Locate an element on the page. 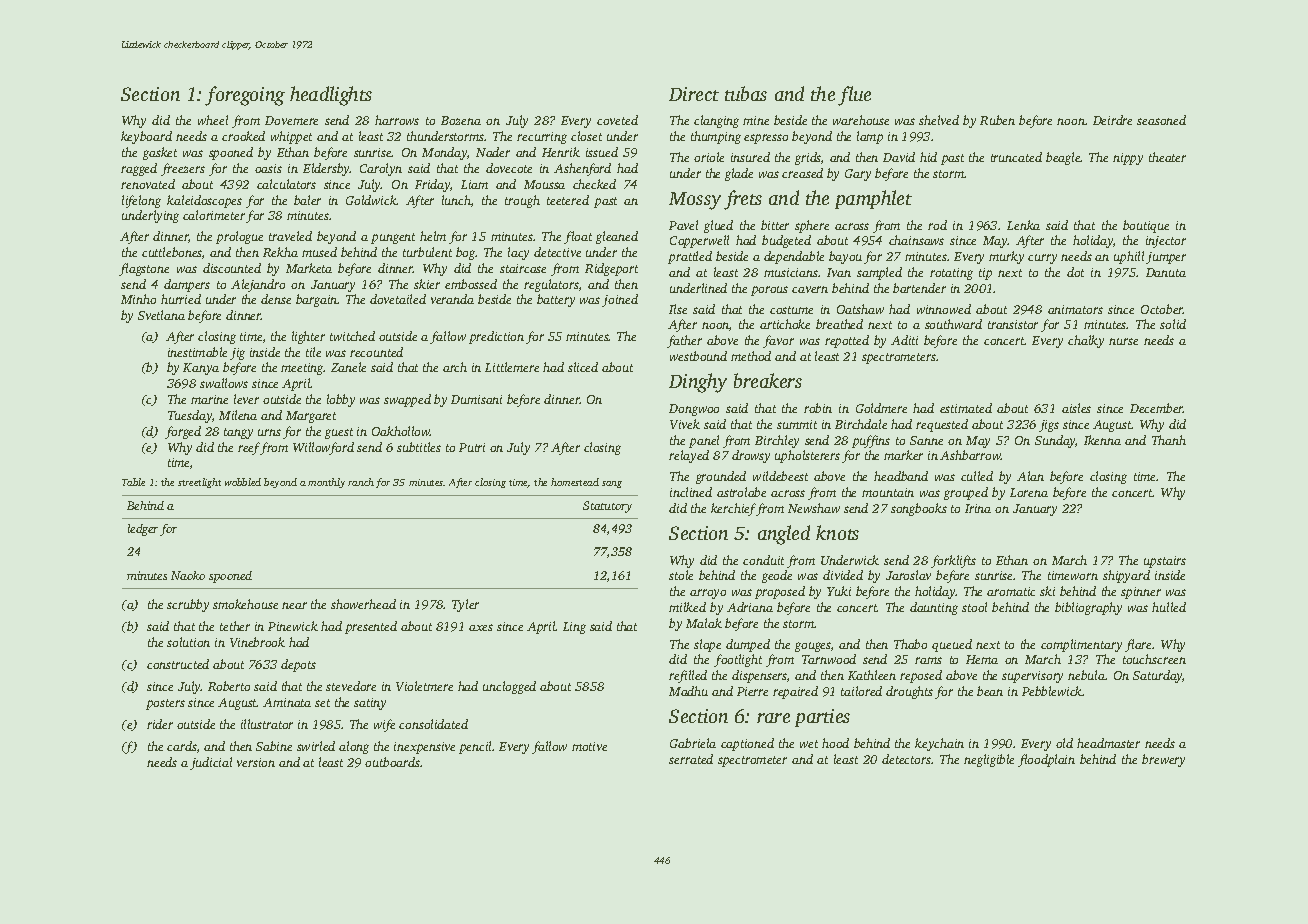  Goldwick is located at coordinates (371, 200).
